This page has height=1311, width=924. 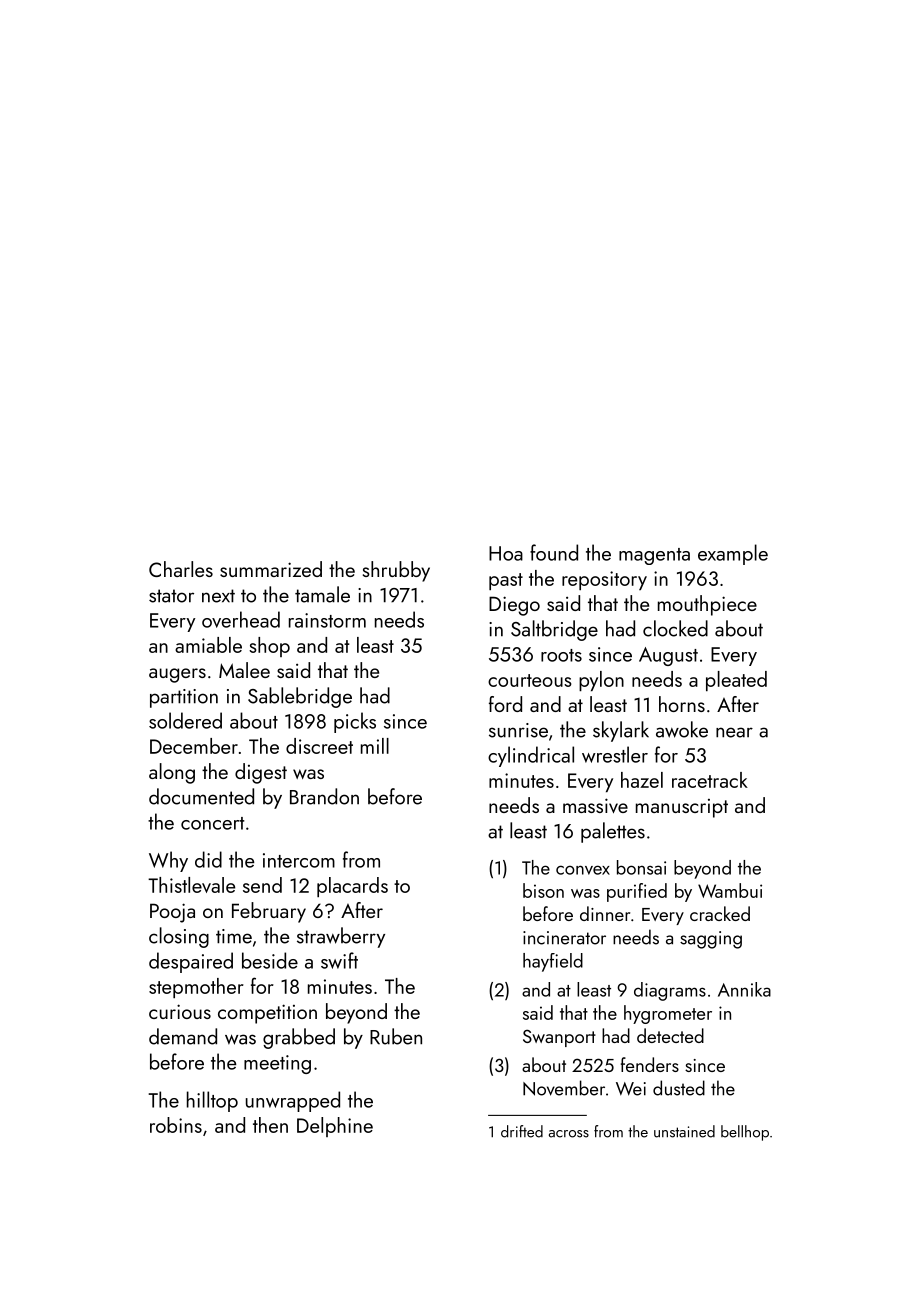 I want to click on Diego, so click(x=514, y=606).
